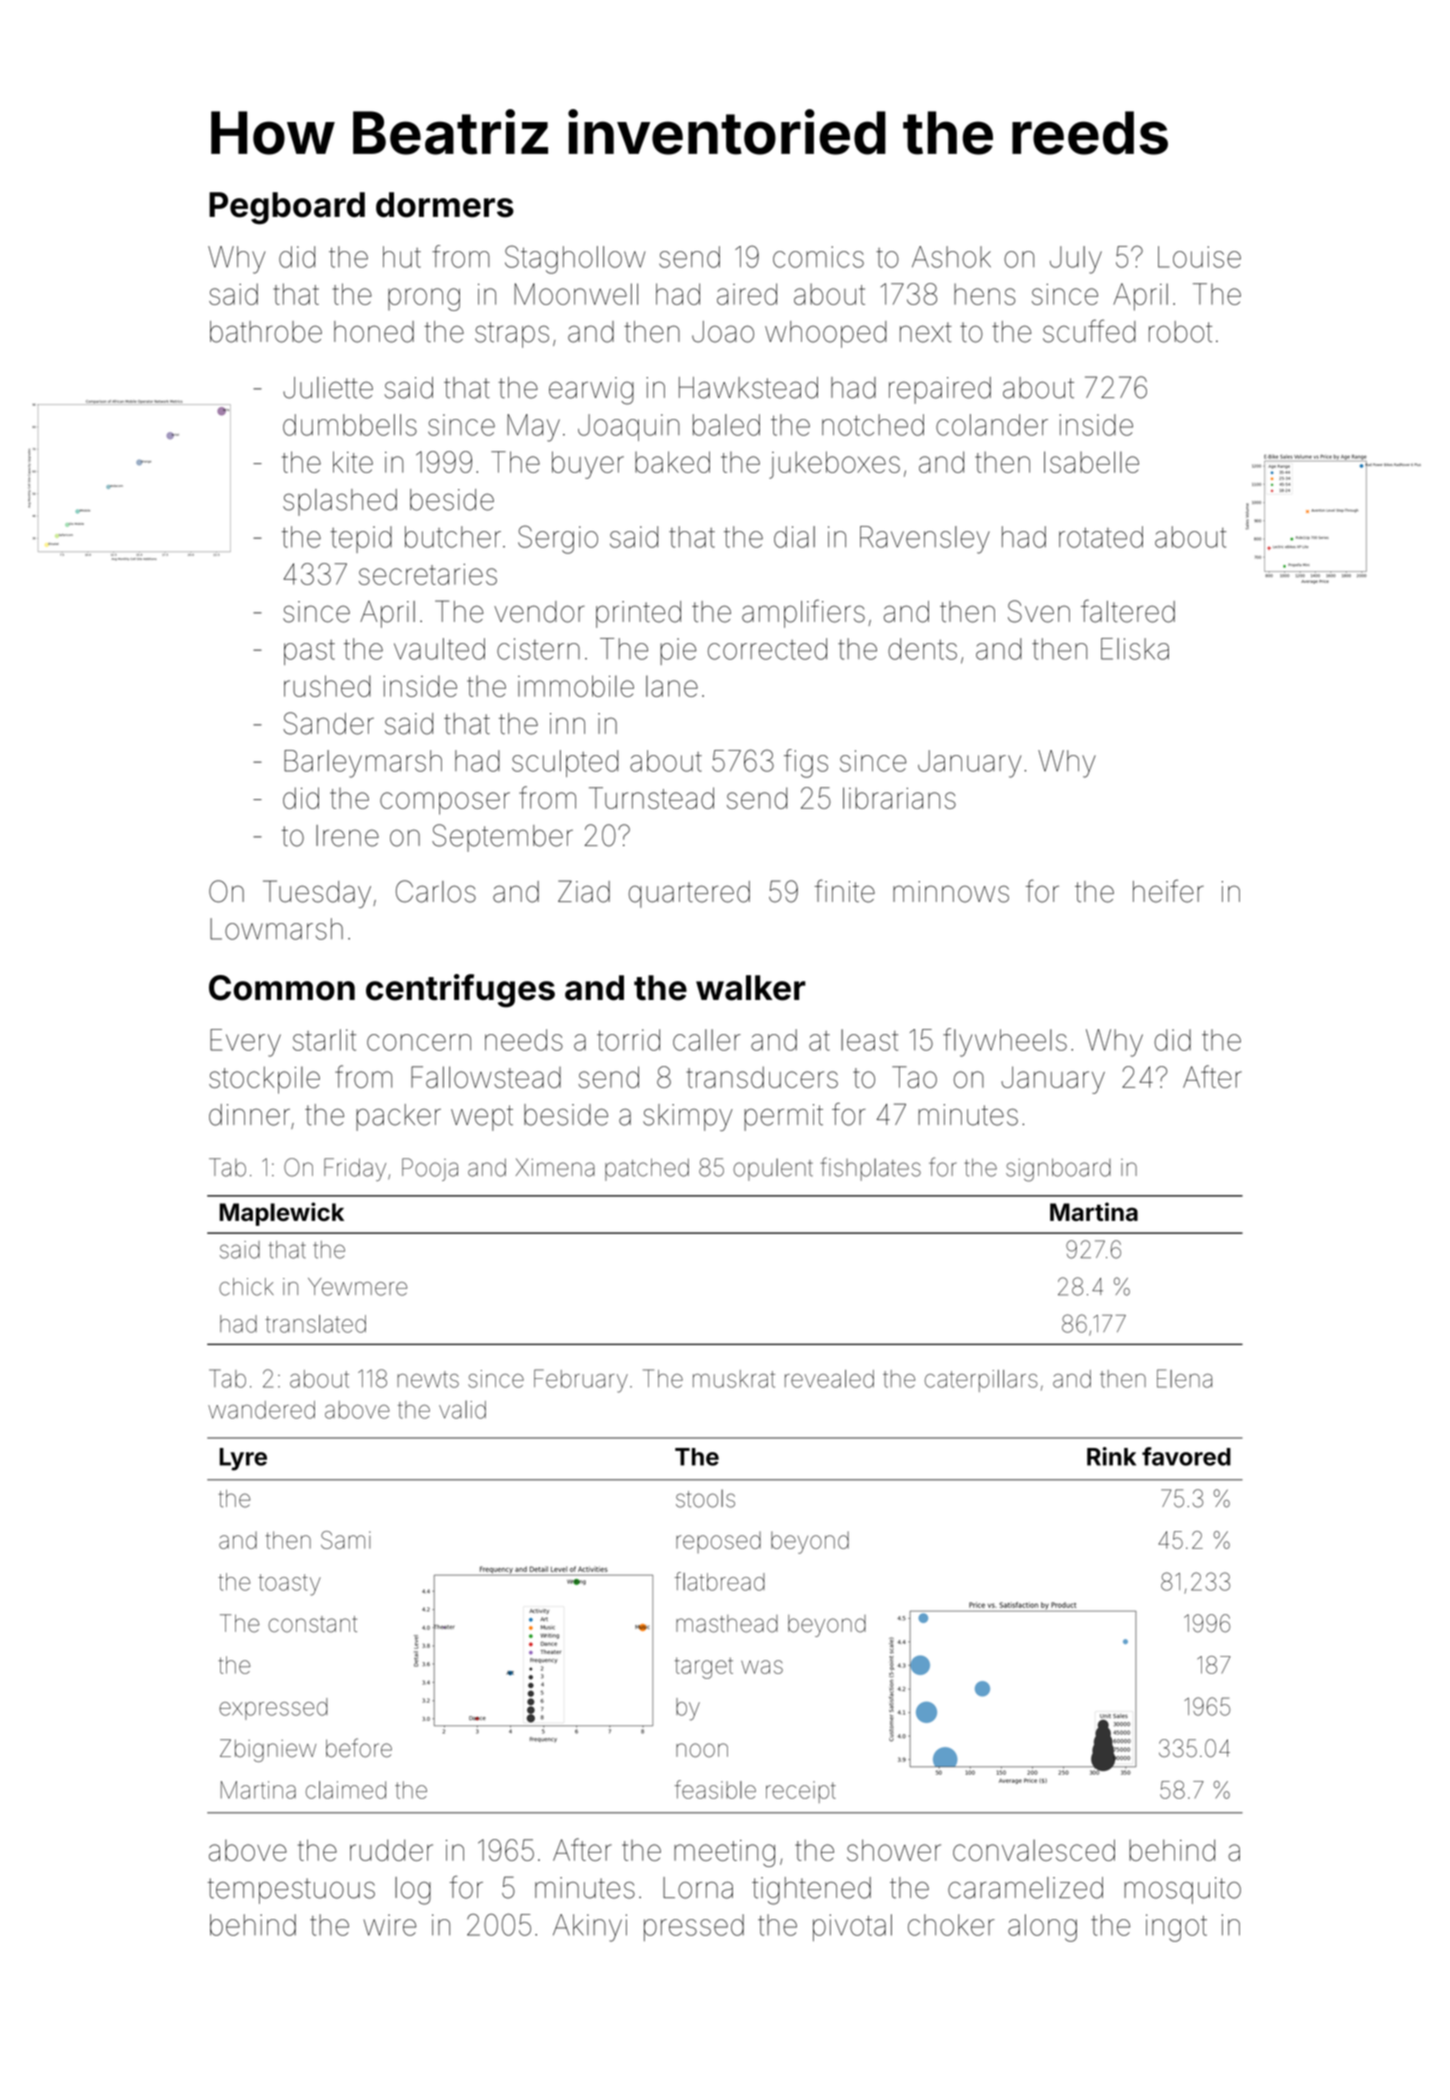 The height and width of the image is (2100, 1450). I want to click on scuffed, so click(1089, 331).
